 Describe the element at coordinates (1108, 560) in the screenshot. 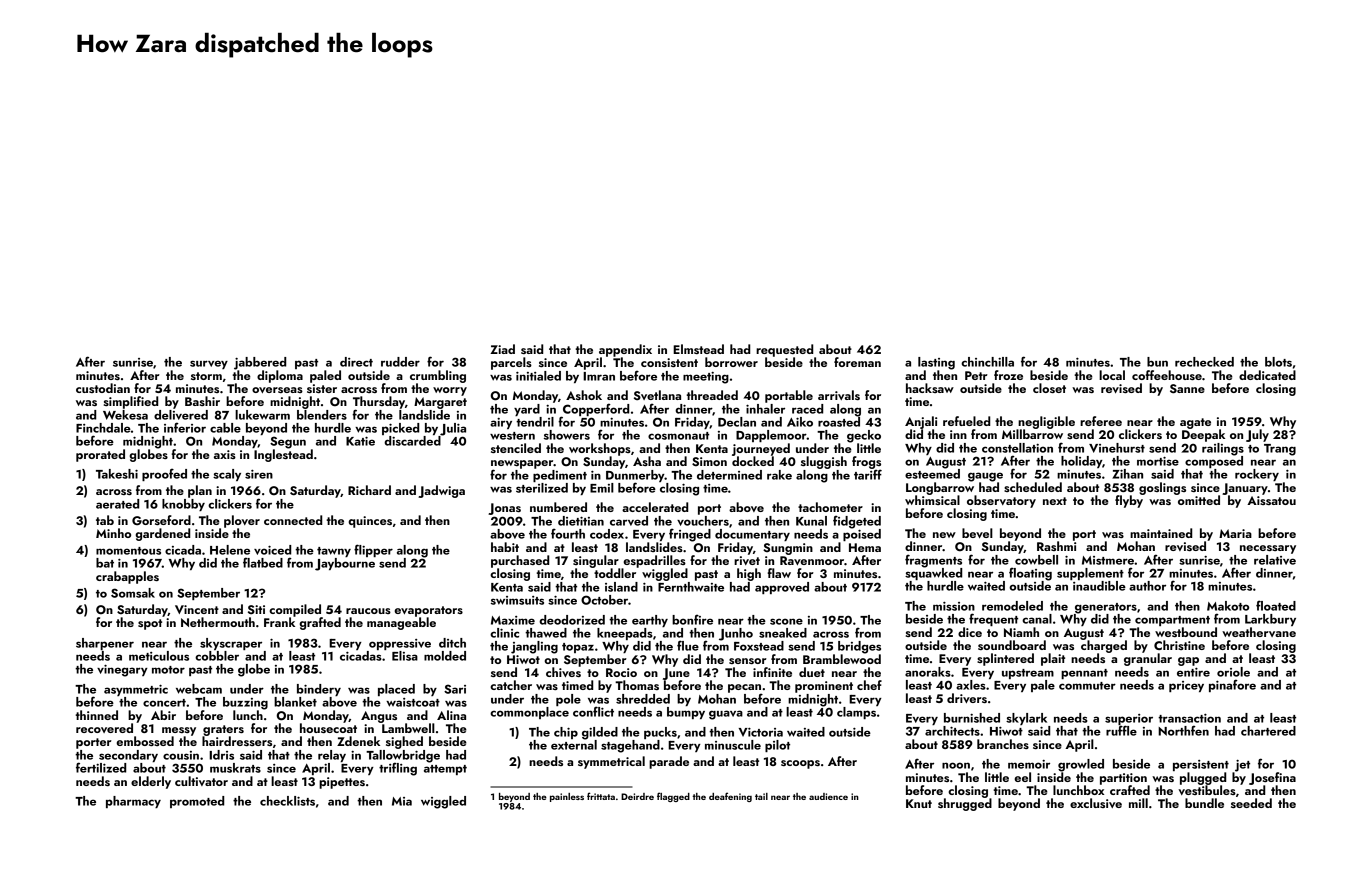

I see `Mistmere` at that location.
